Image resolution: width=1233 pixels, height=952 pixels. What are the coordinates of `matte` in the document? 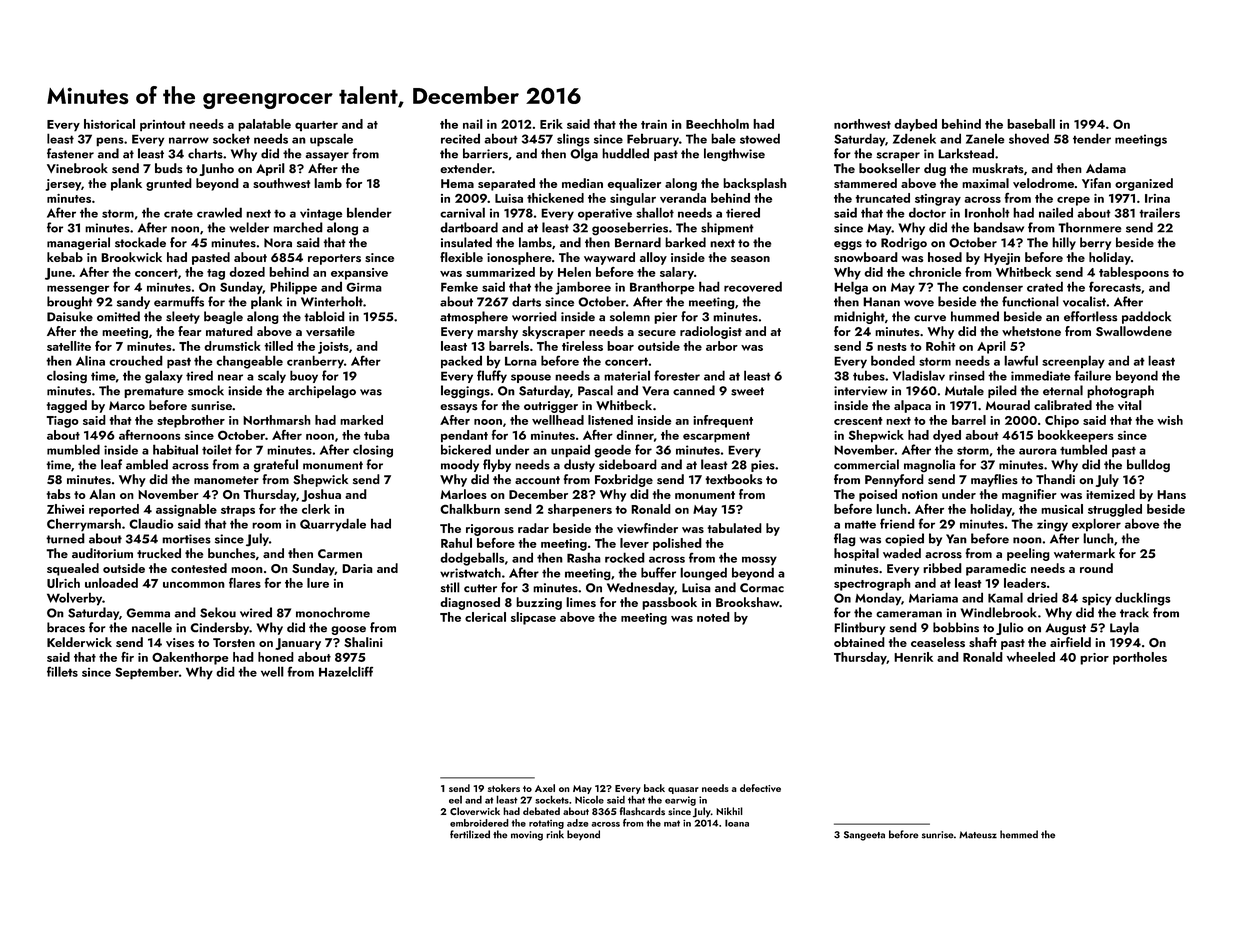 It's located at (860, 524).
